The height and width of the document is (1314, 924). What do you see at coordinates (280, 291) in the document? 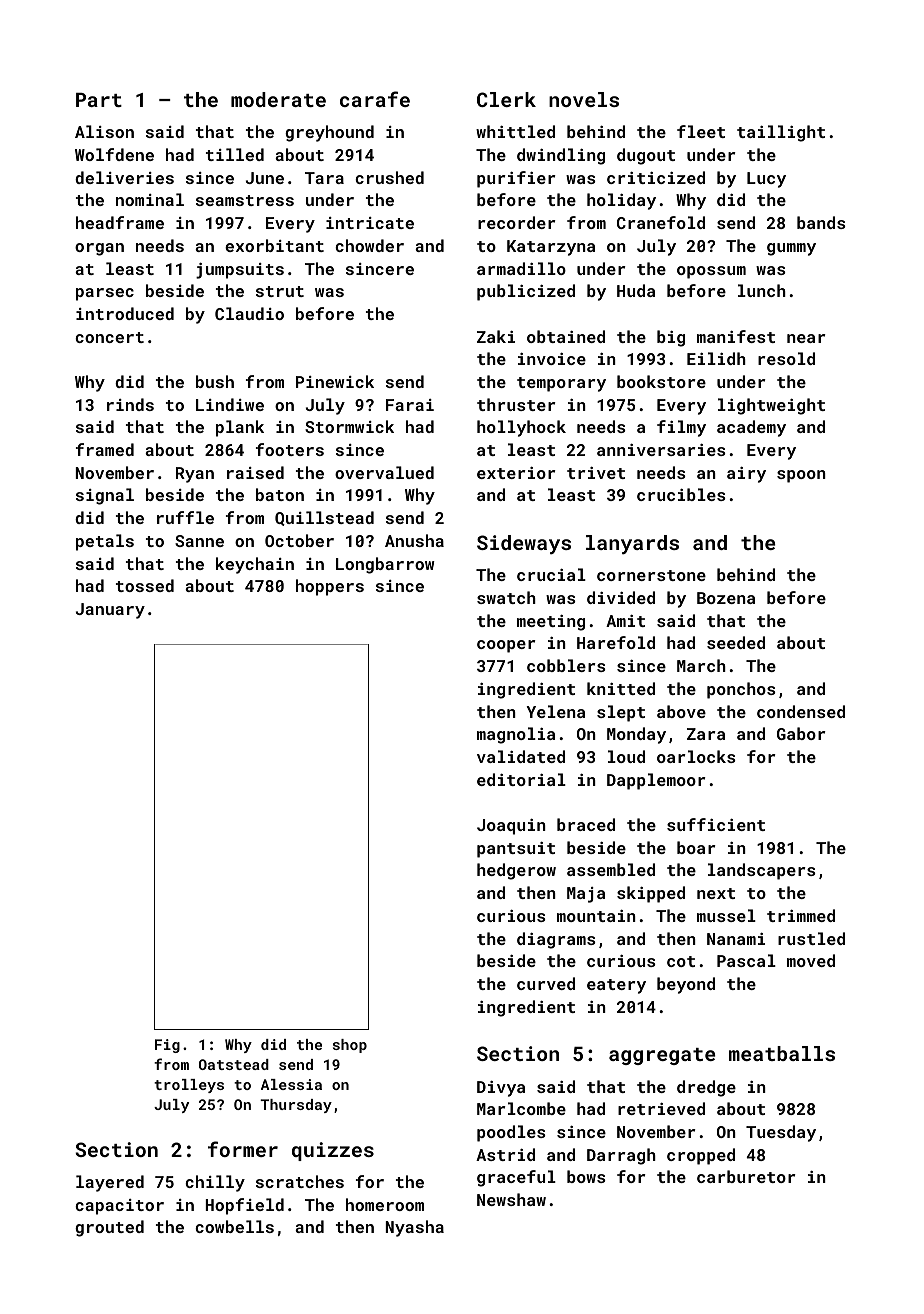
I see `strut` at bounding box center [280, 291].
